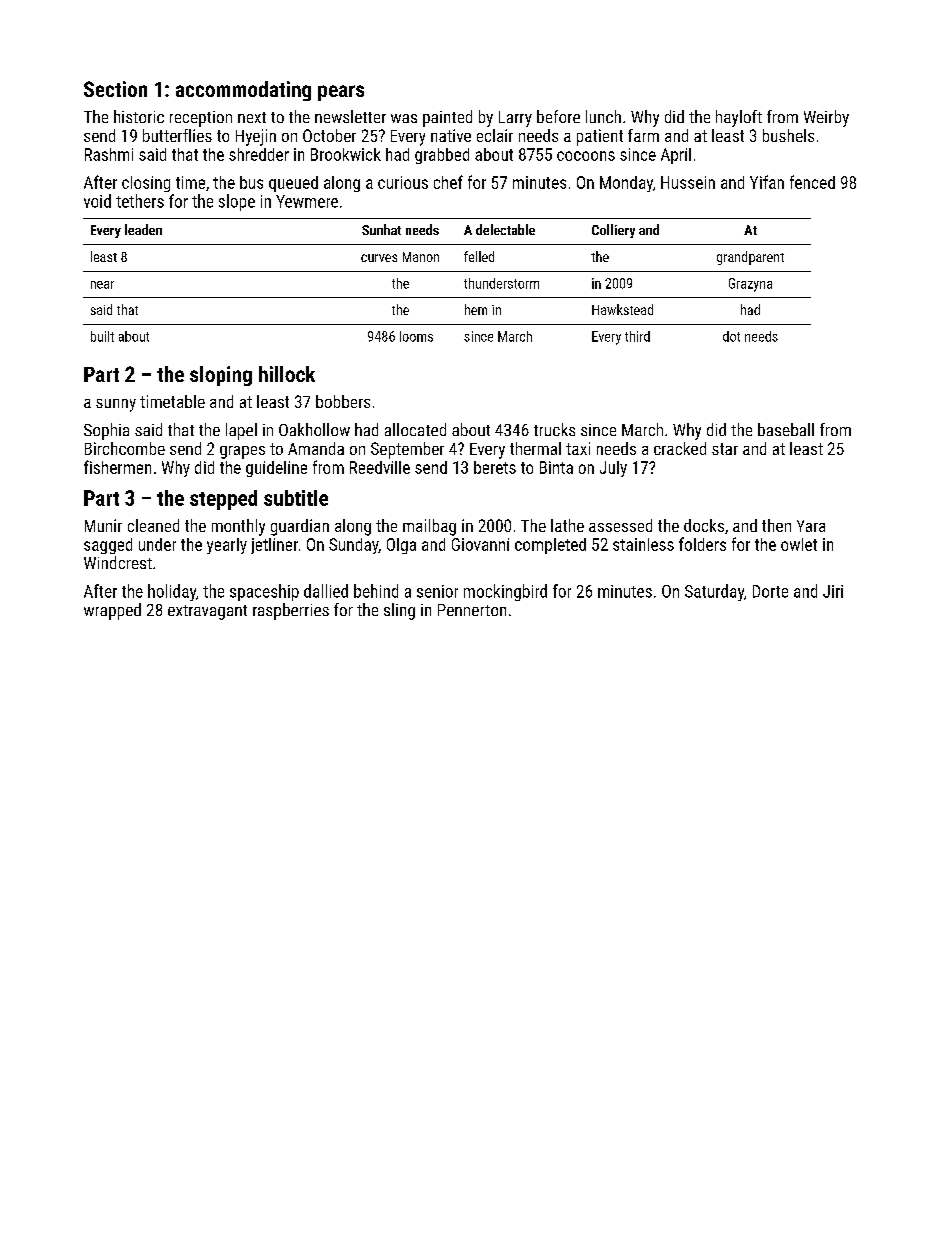  Describe the element at coordinates (341, 93) in the screenshot. I see `pears` at that location.
